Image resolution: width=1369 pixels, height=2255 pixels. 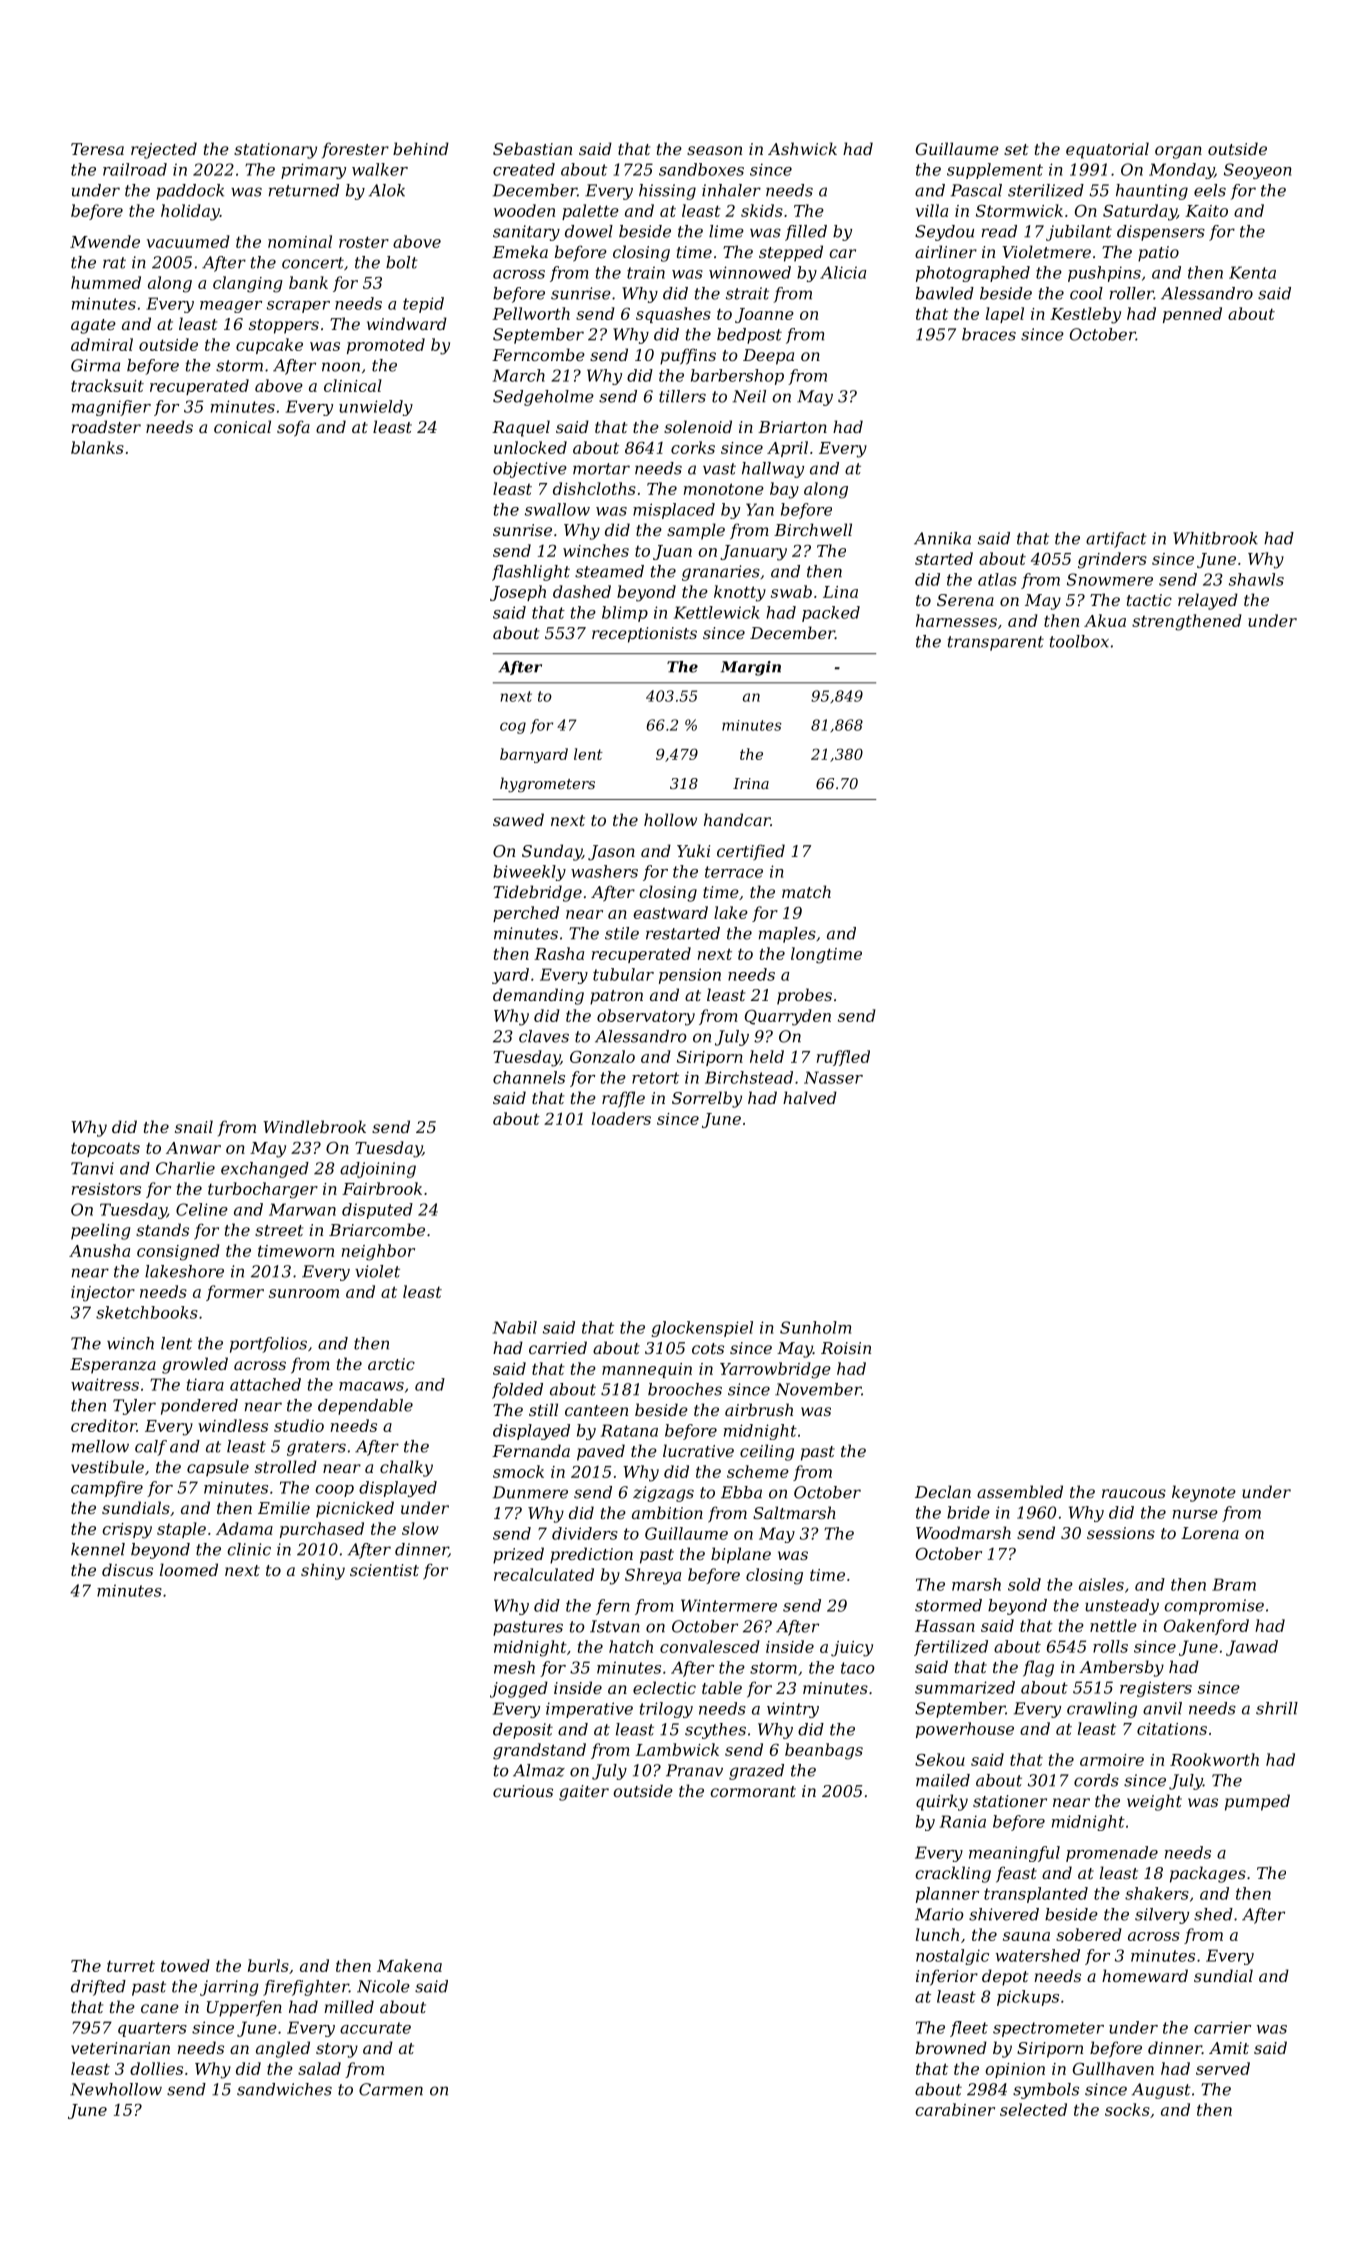 What do you see at coordinates (244, 2008) in the screenshot?
I see `Upperfen` at bounding box center [244, 2008].
